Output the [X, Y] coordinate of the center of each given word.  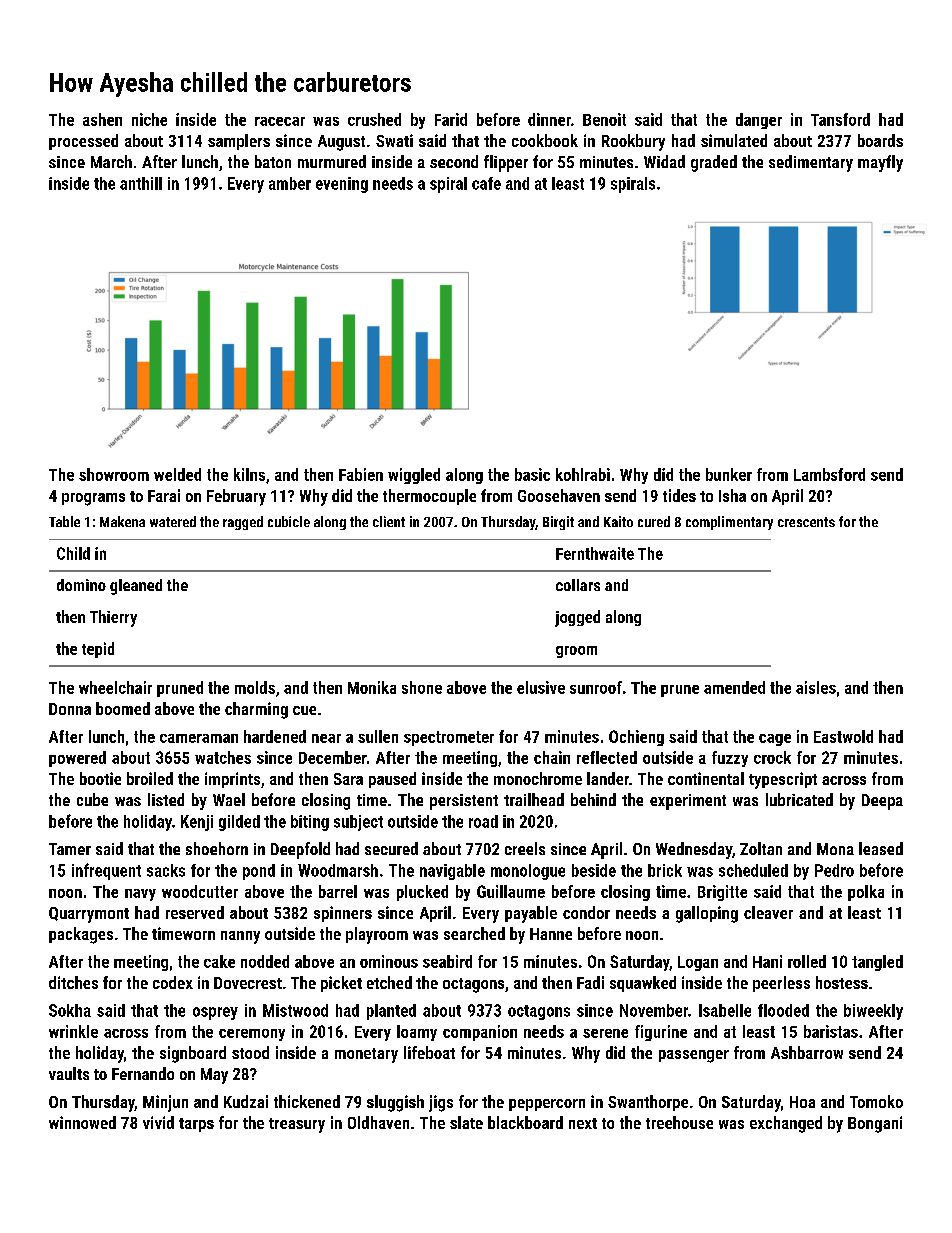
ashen [102, 119]
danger [759, 121]
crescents [806, 522]
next [583, 1123]
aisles [816, 687]
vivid [158, 1122]
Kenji [197, 823]
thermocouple [429, 497]
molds [255, 687]
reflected [607, 757]
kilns [249, 474]
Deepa [882, 802]
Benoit [604, 119]
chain [552, 757]
